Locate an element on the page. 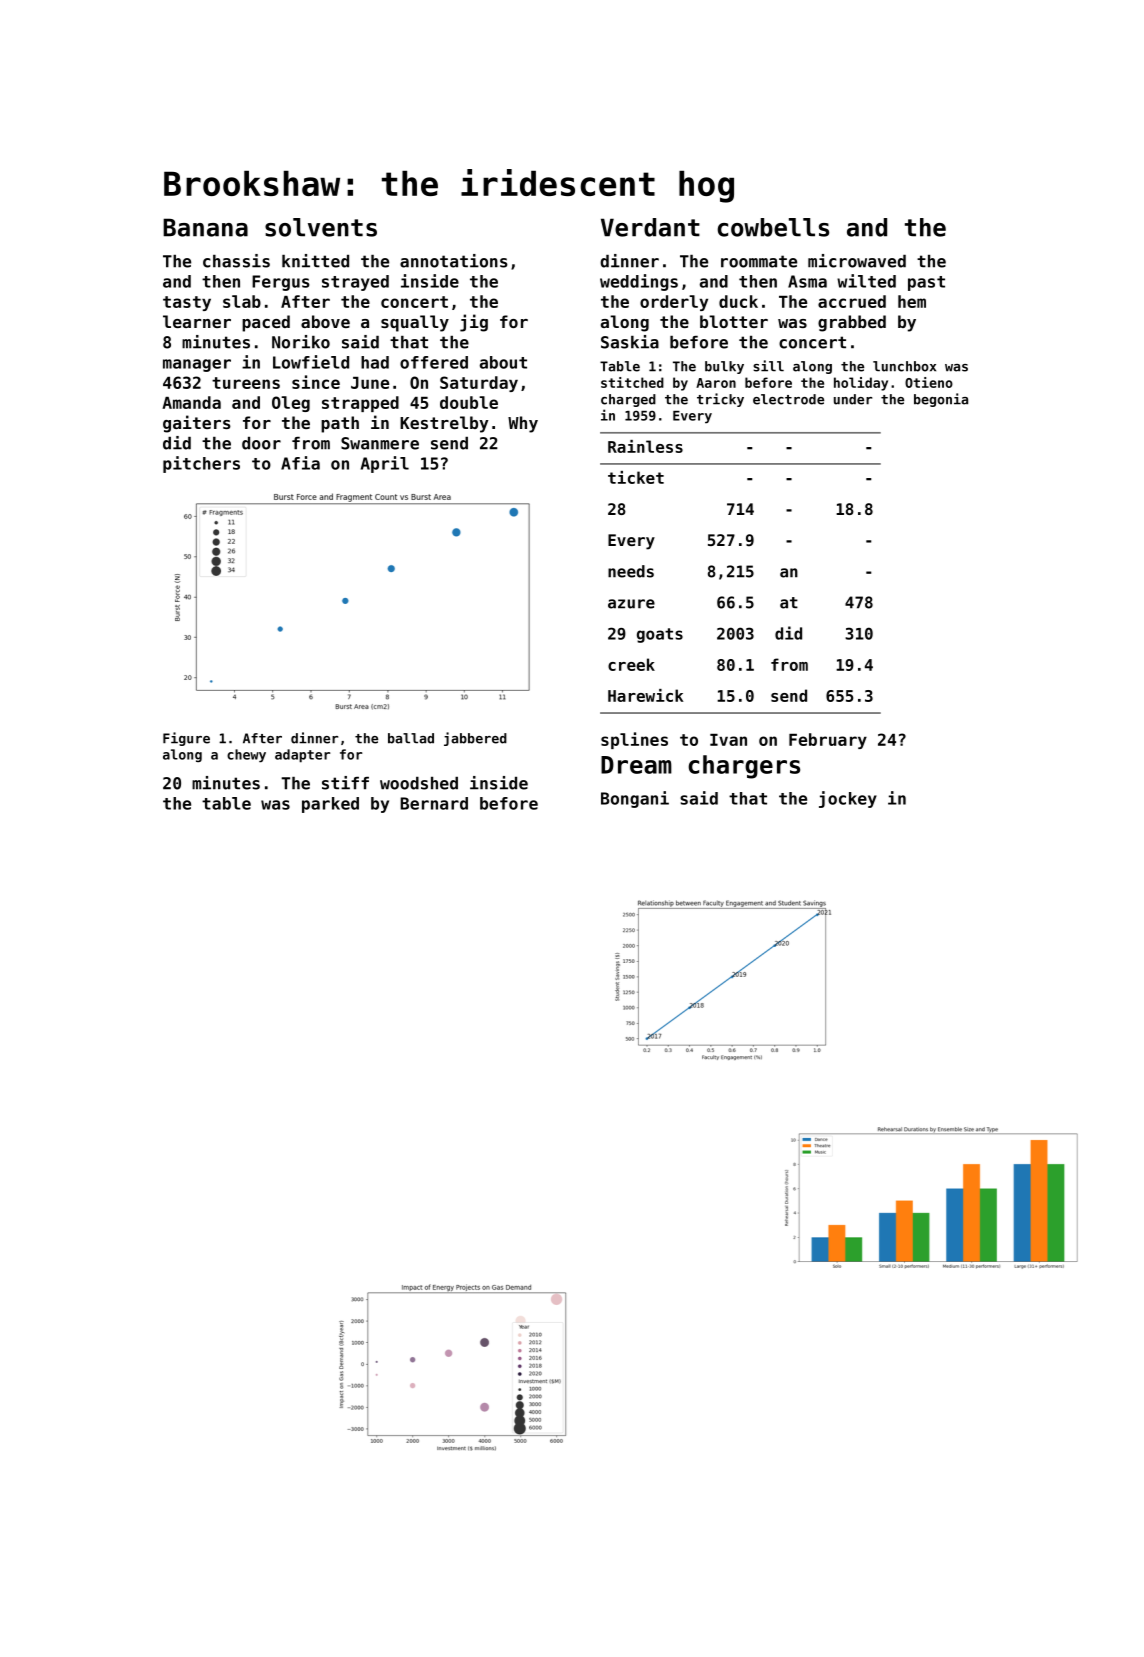 The image size is (1144, 1657). gaiters is located at coordinates (197, 424).
